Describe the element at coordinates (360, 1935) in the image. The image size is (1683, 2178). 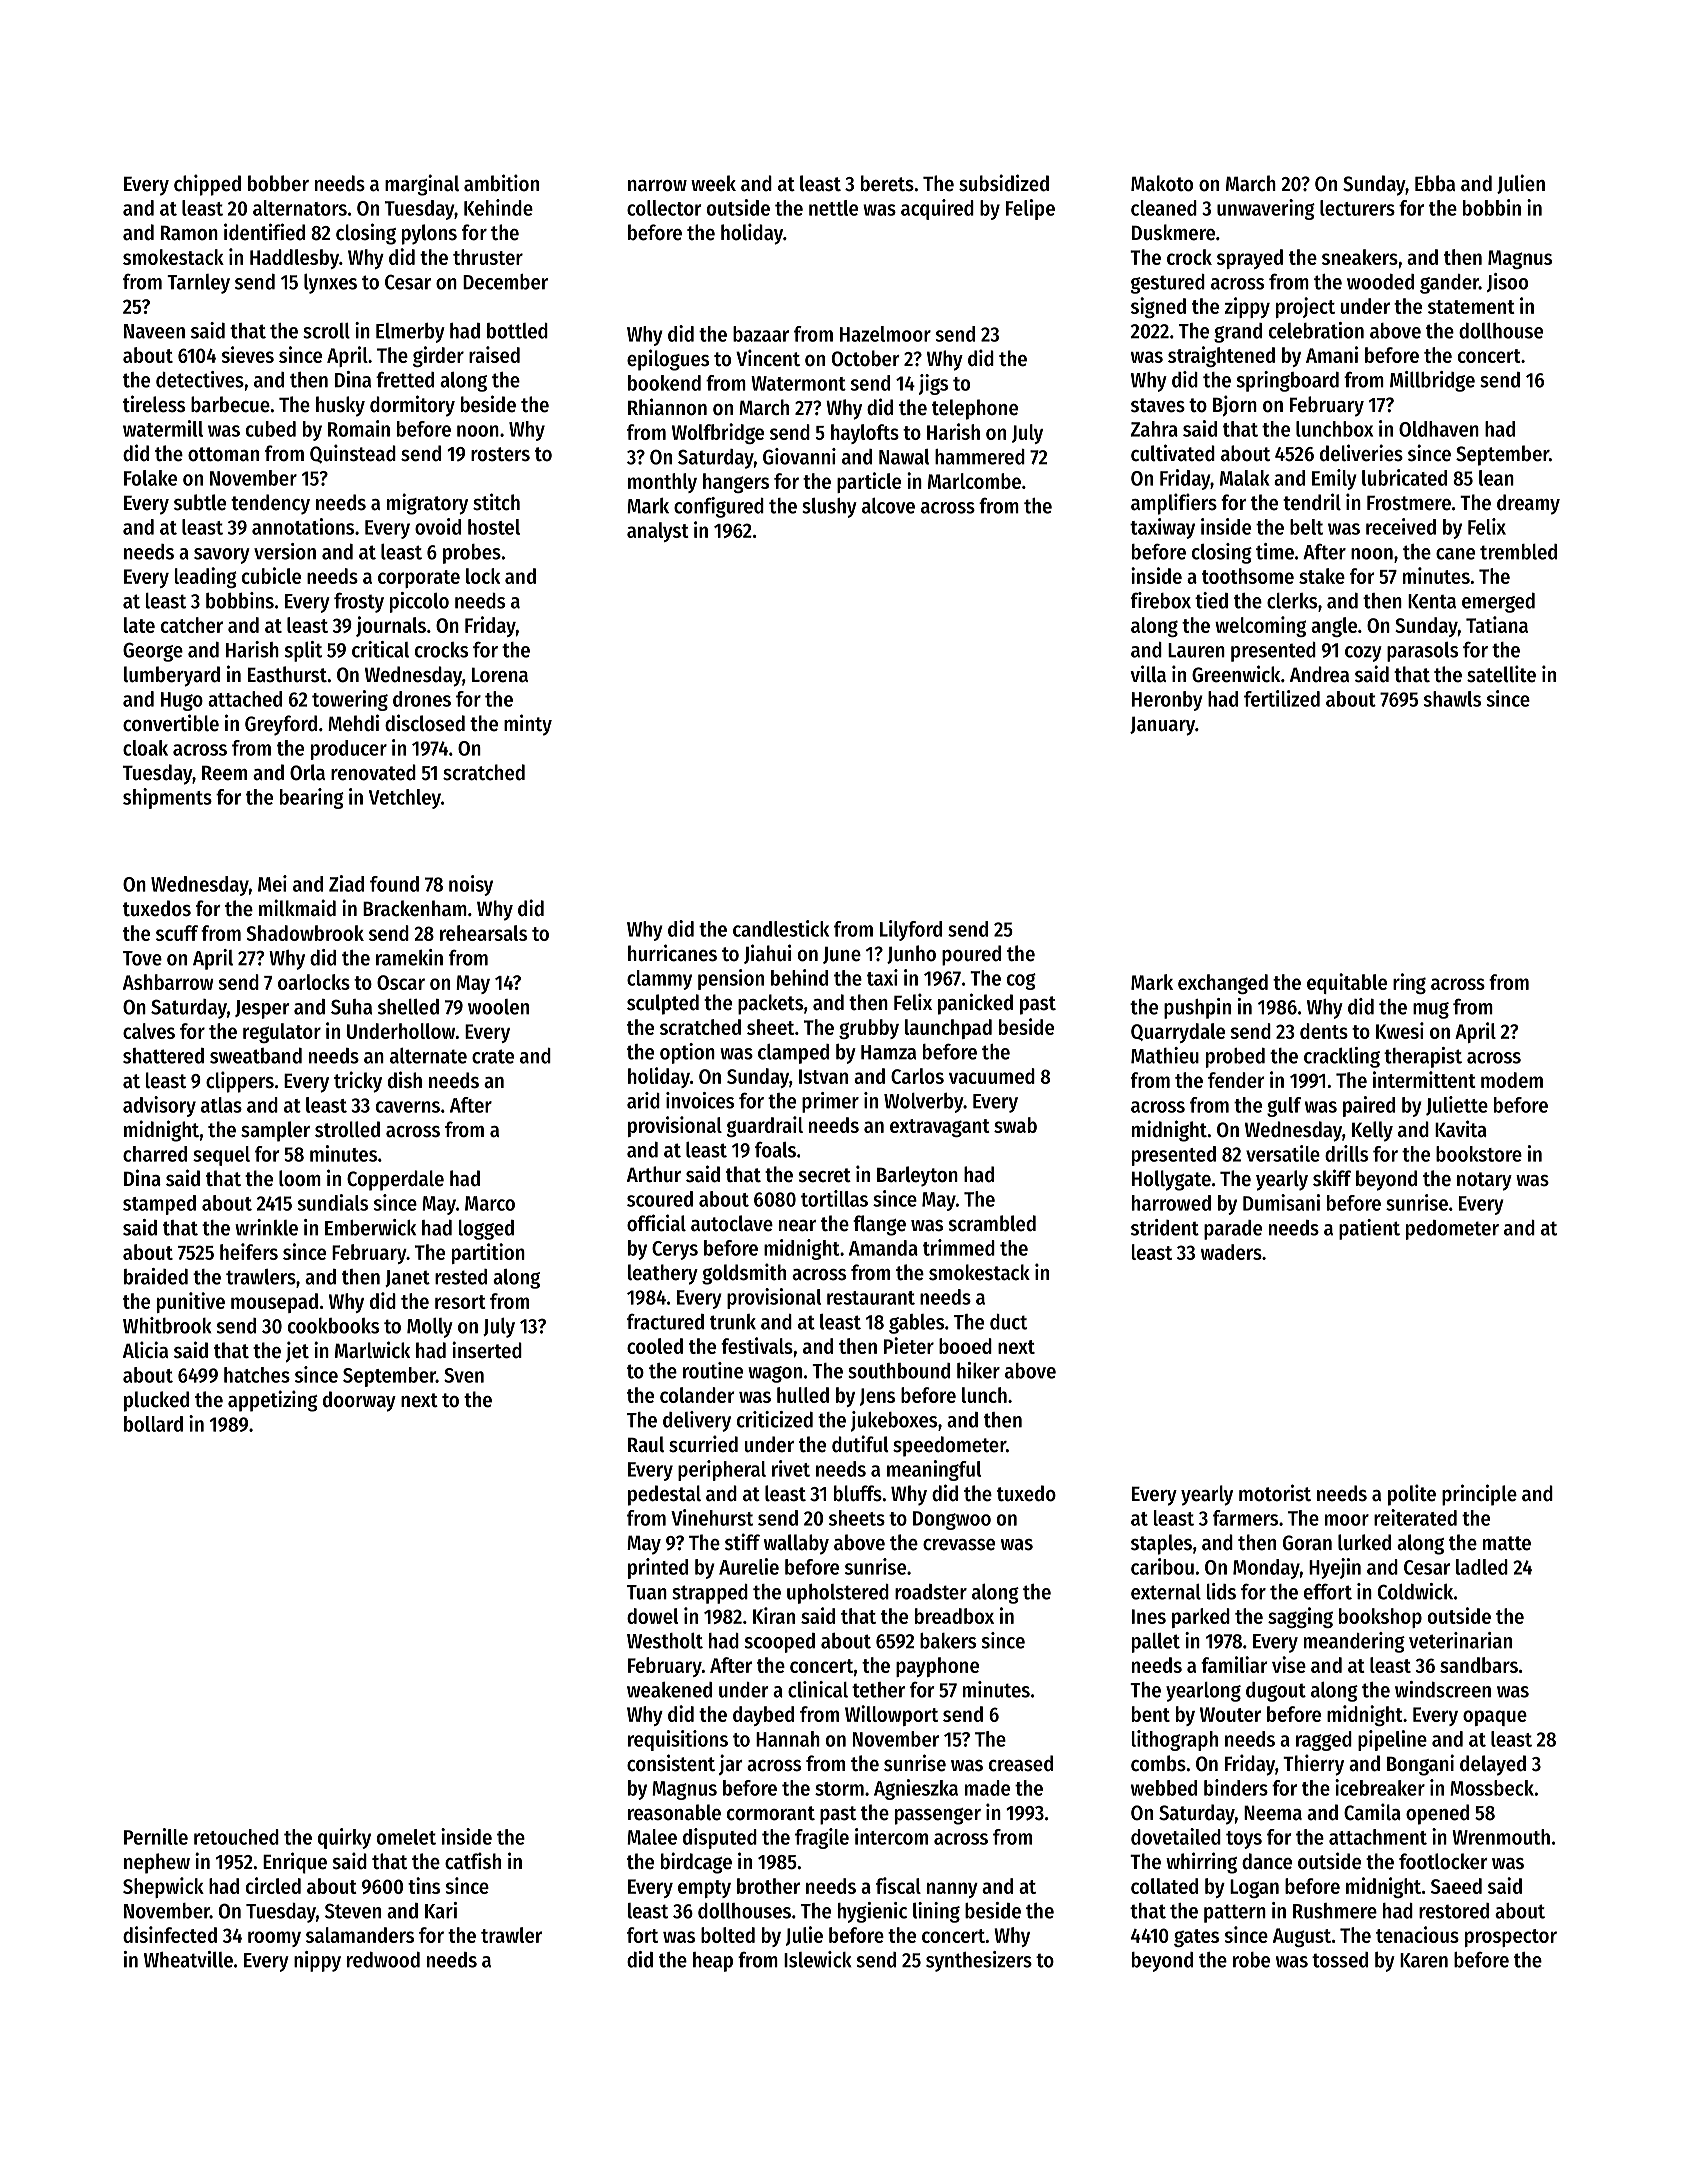
I see `salamanders` at that location.
